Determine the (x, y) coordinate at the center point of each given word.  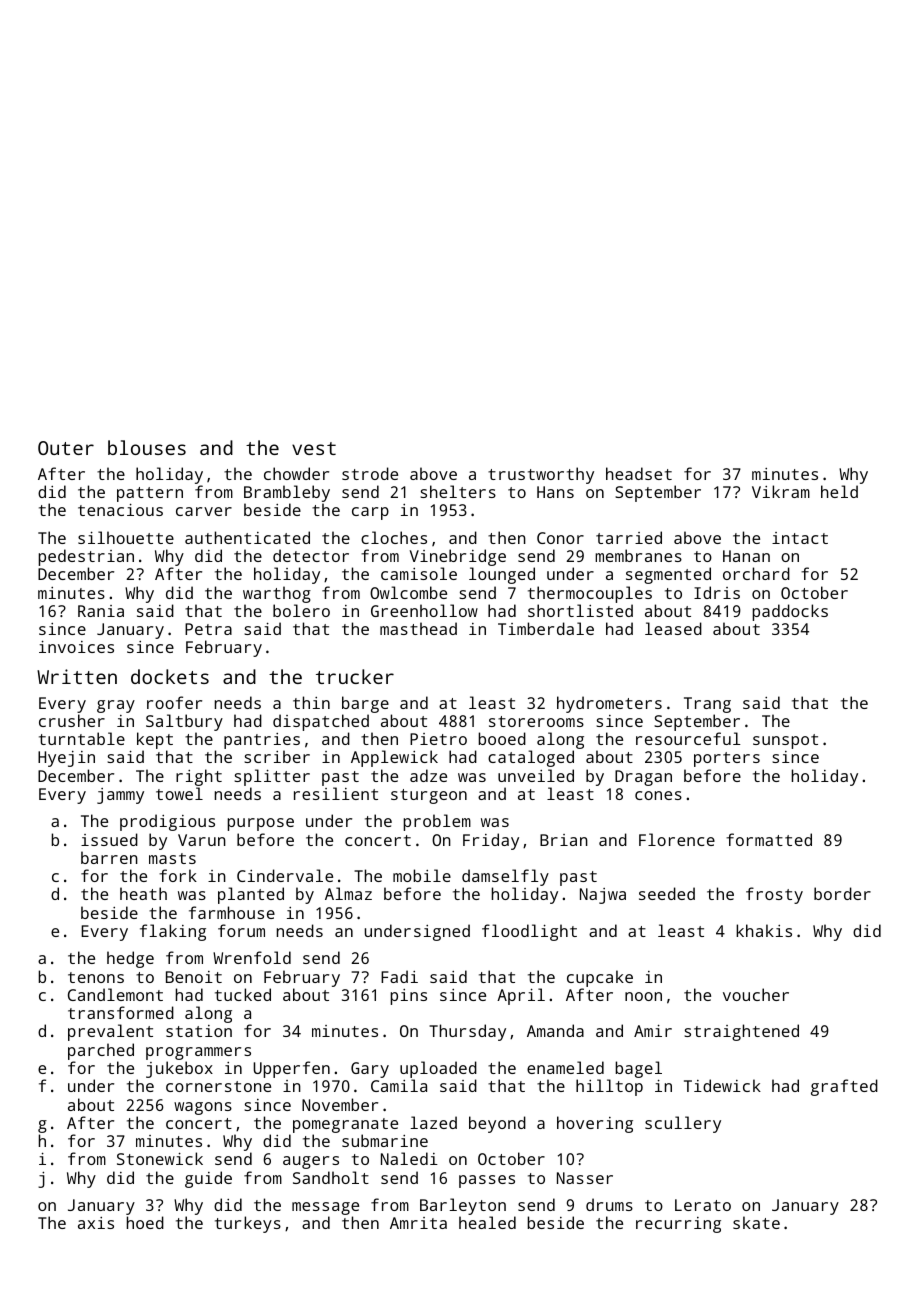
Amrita (418, 1223)
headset (639, 473)
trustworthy (541, 475)
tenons (96, 977)
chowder (296, 473)
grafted (844, 1087)
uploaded (438, 1069)
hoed (145, 1222)
